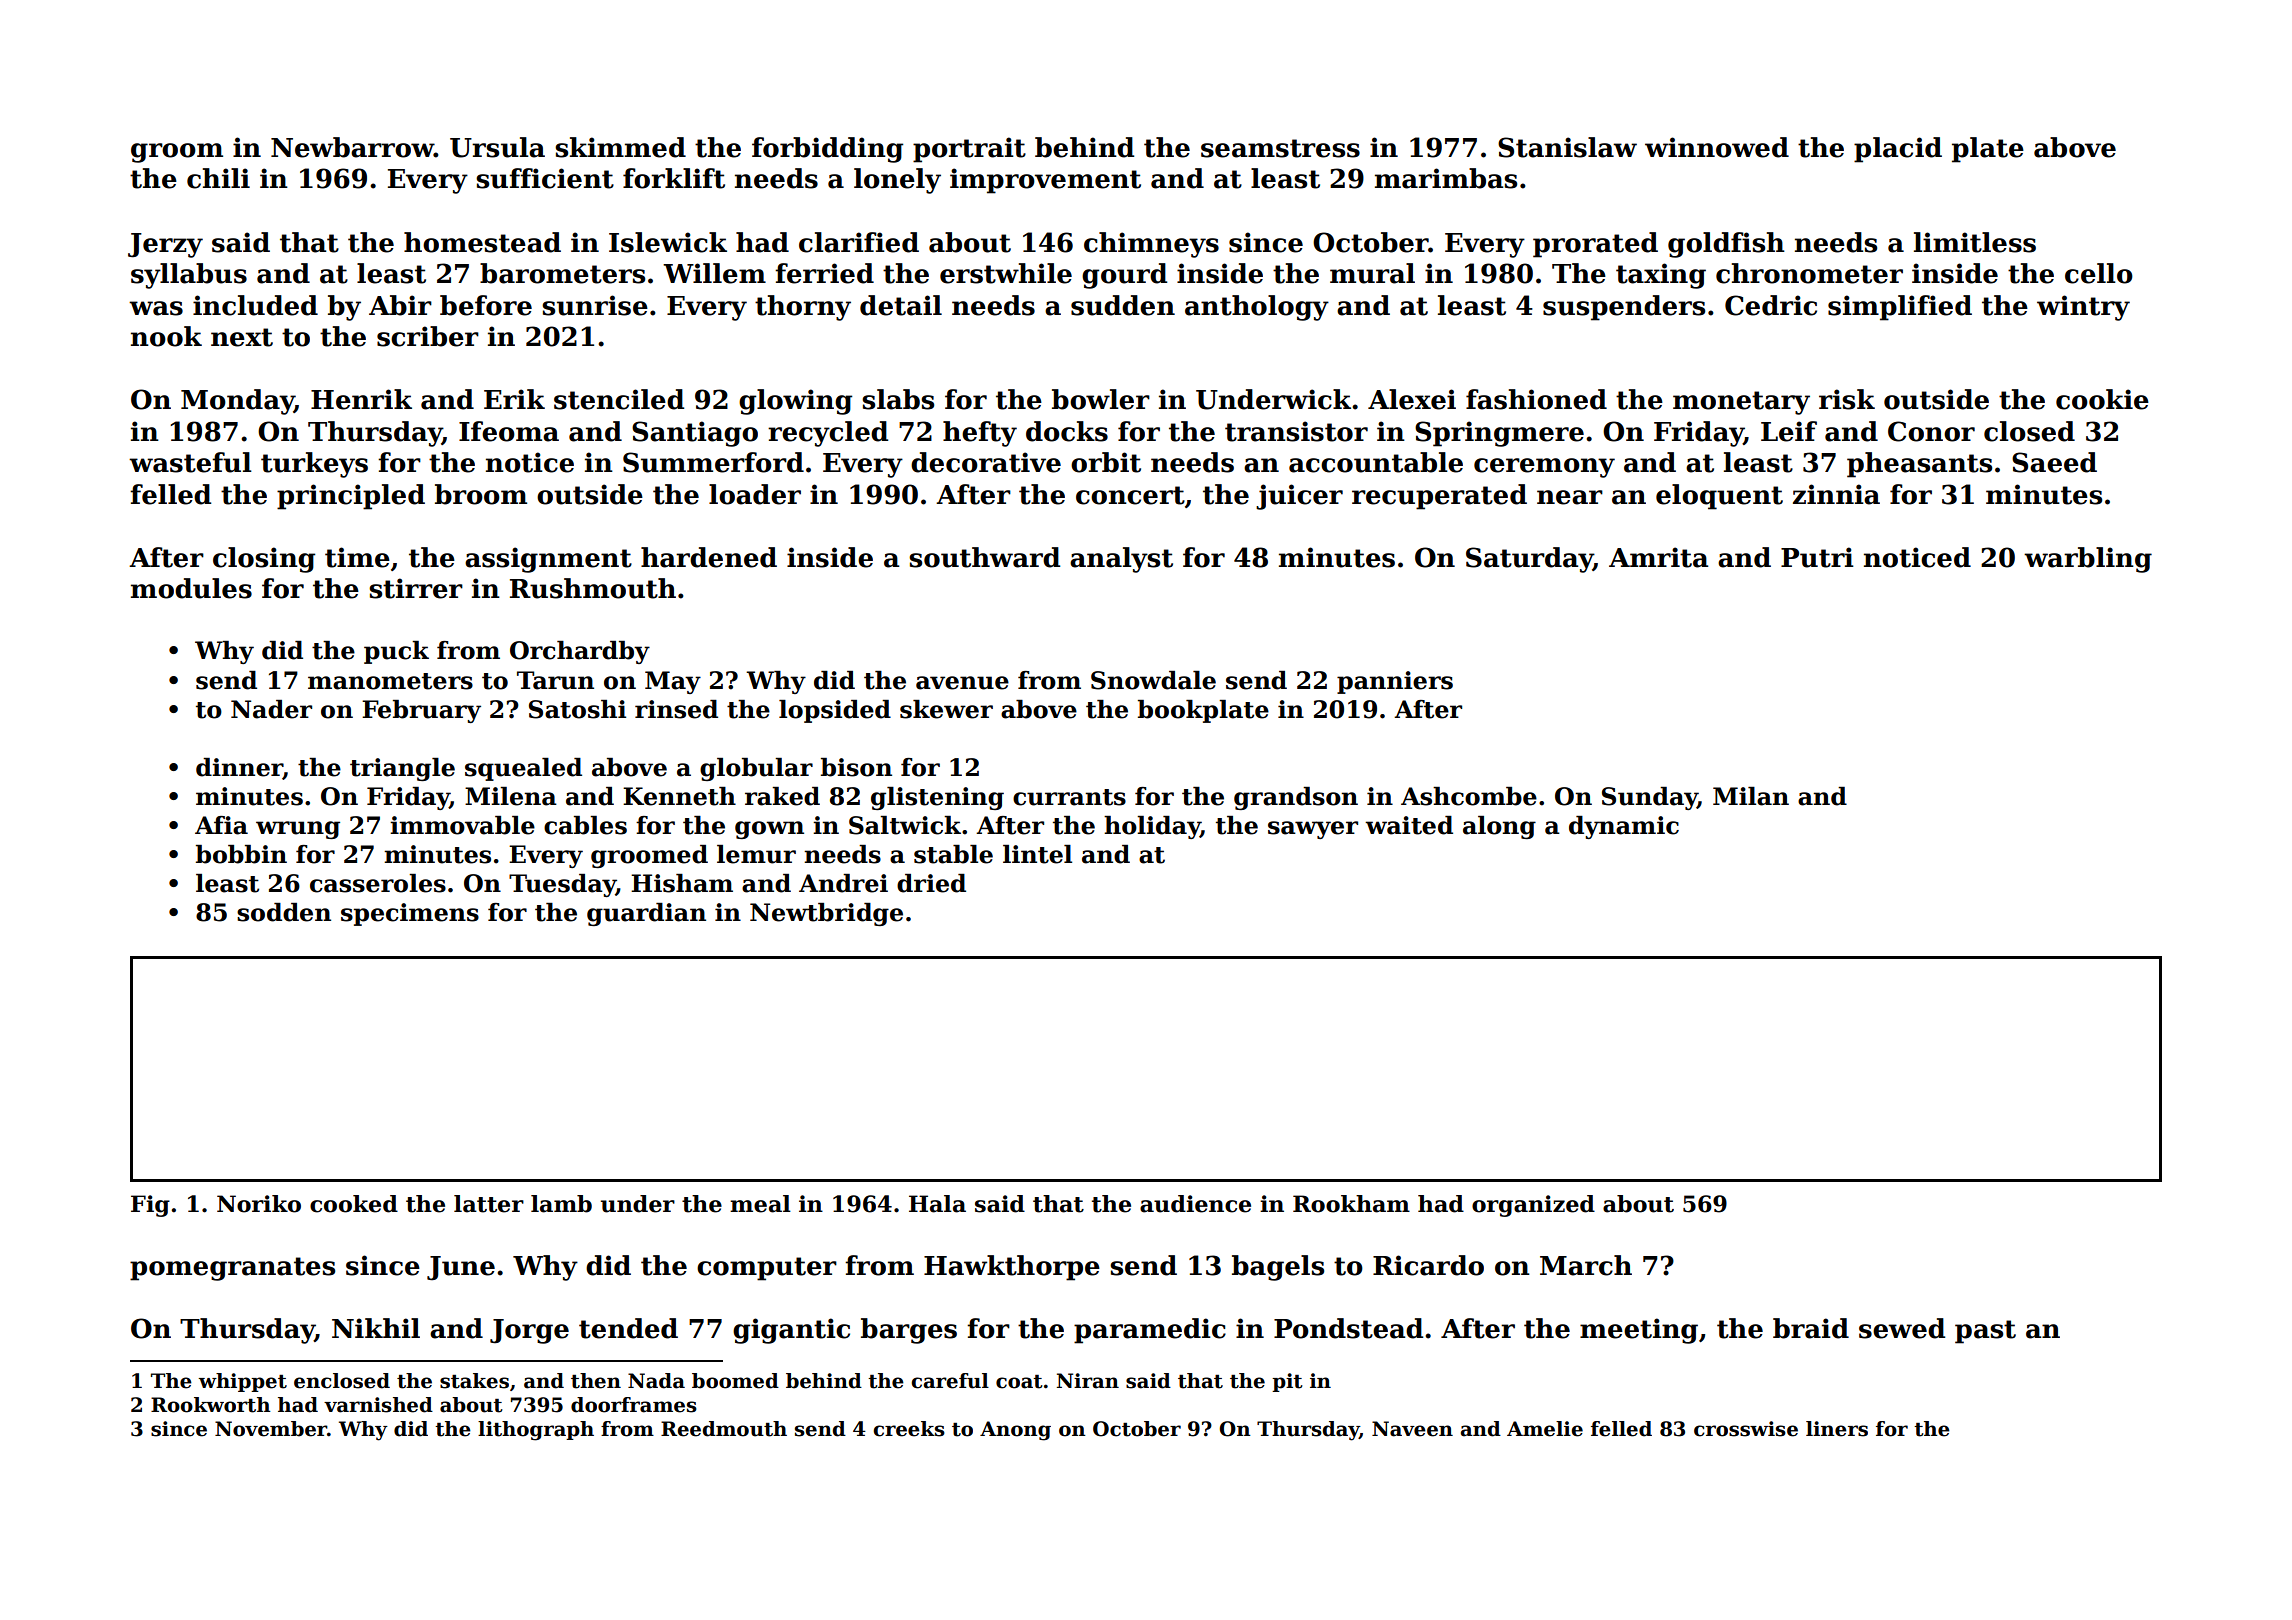  I want to click on syllabus, so click(189, 276).
